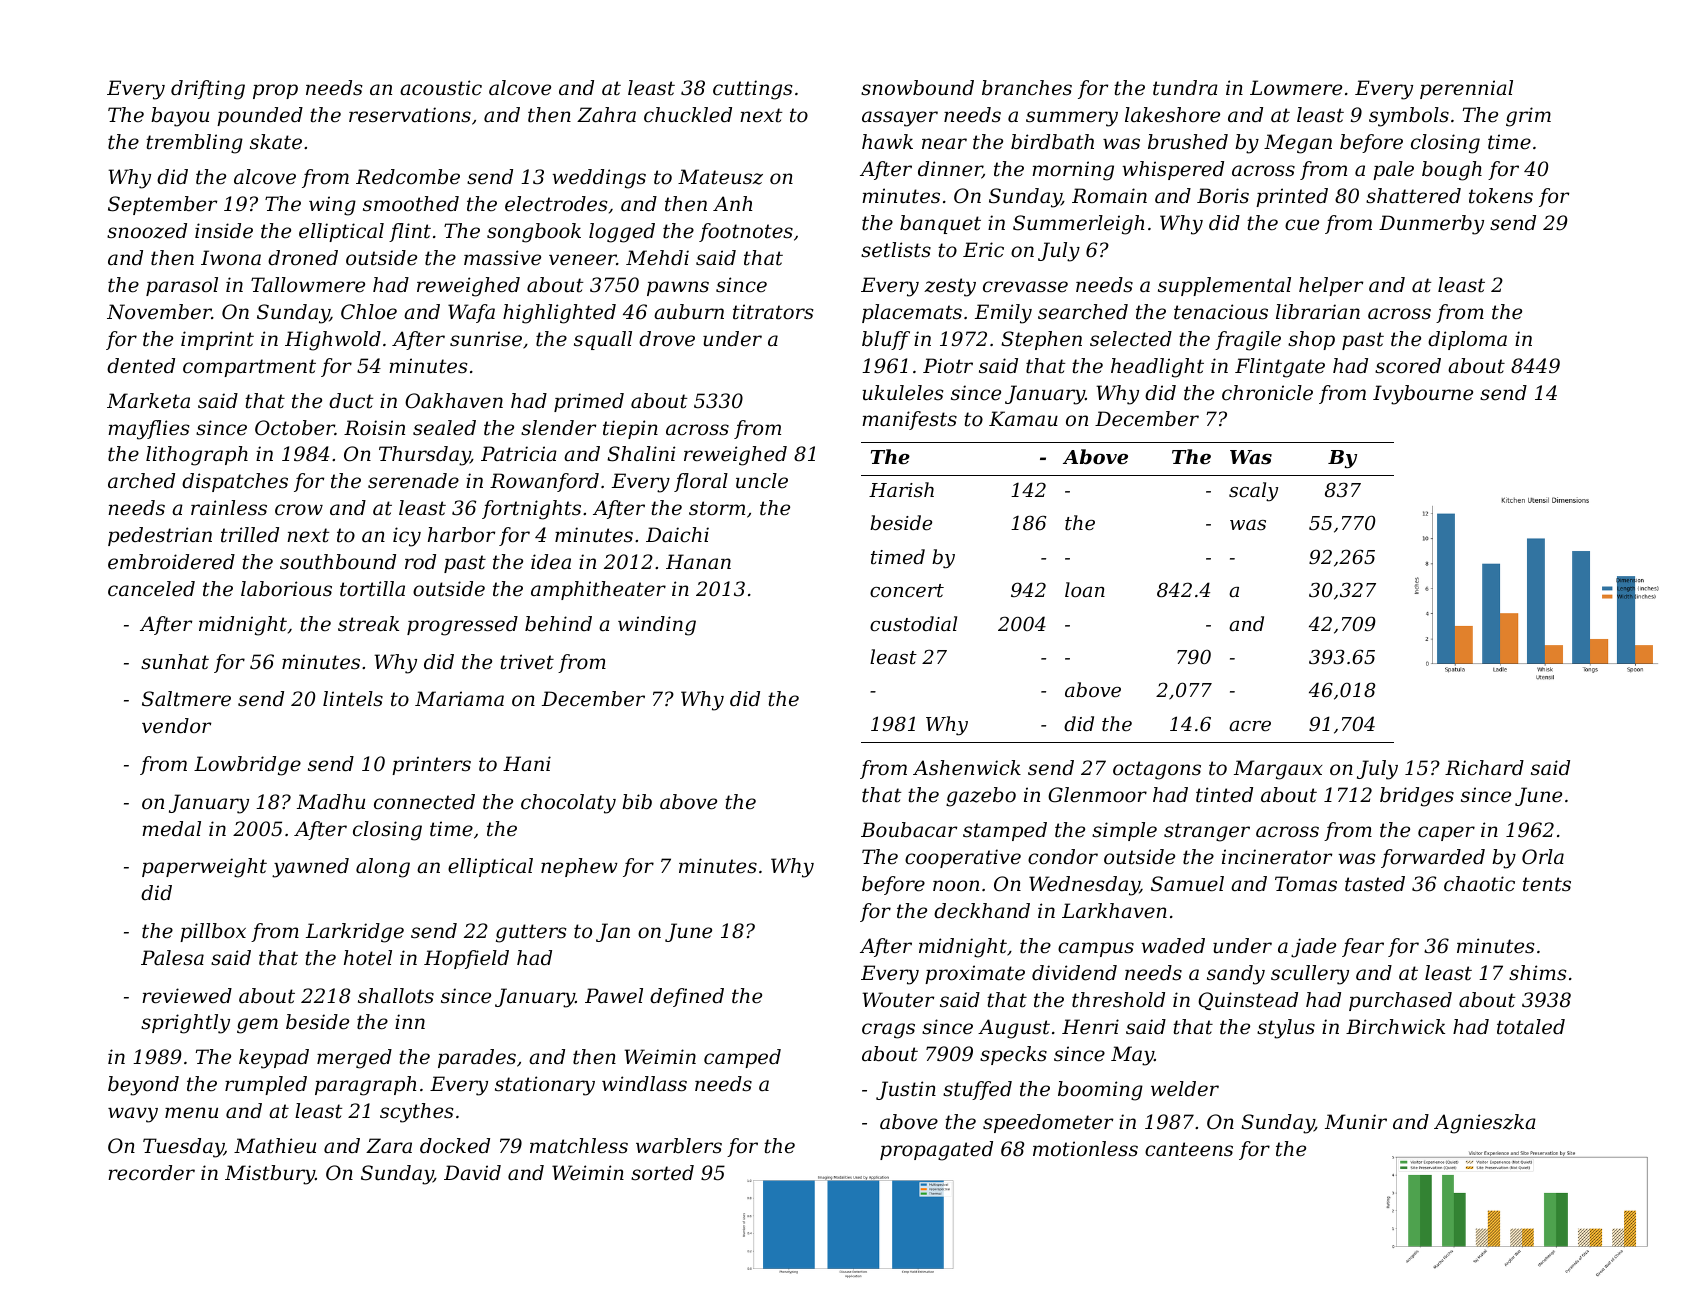 The image size is (1682, 1300). What do you see at coordinates (1485, 1124) in the document?
I see `Agnieszka` at bounding box center [1485, 1124].
